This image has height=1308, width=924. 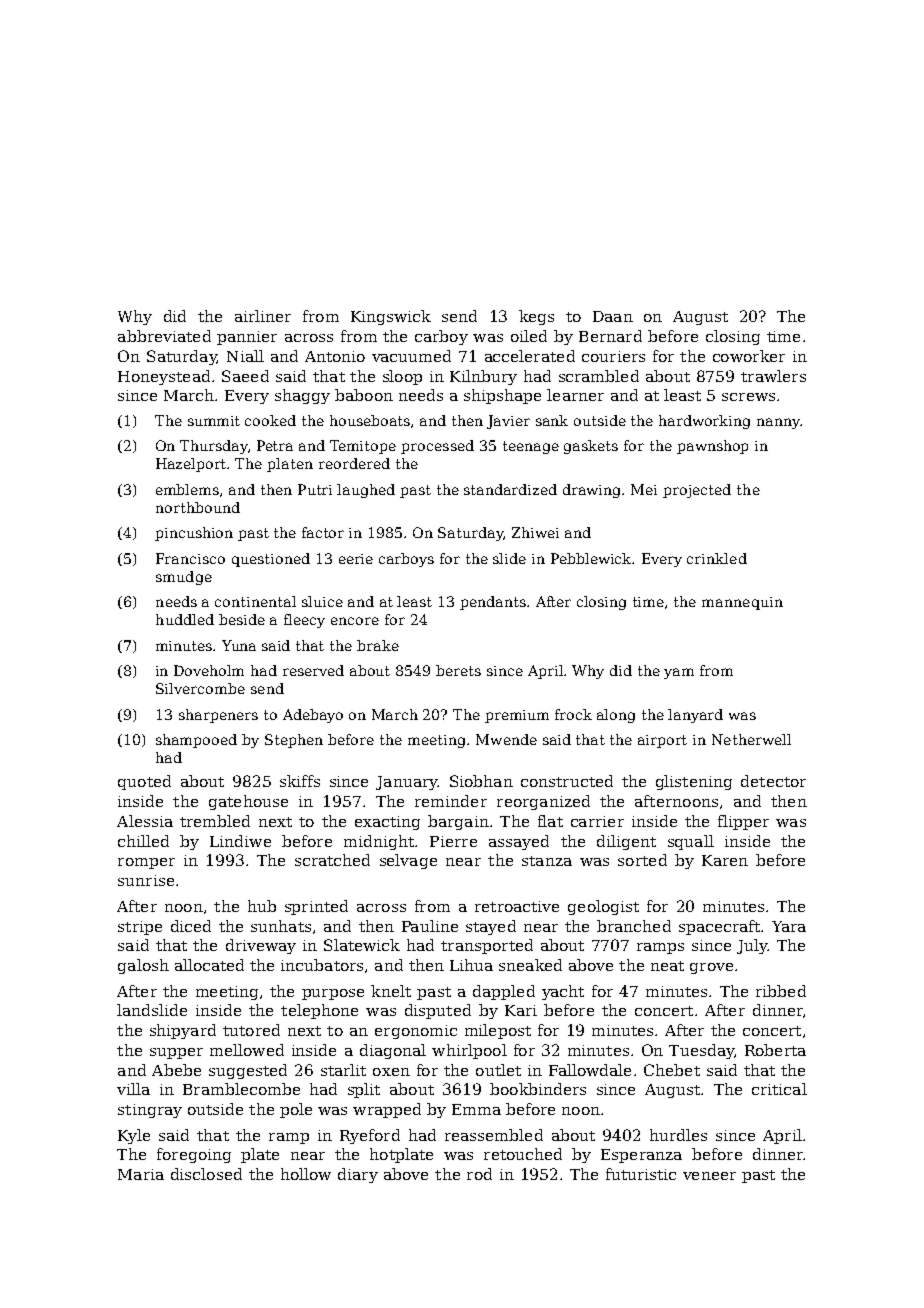 I want to click on Niall, so click(x=245, y=356).
